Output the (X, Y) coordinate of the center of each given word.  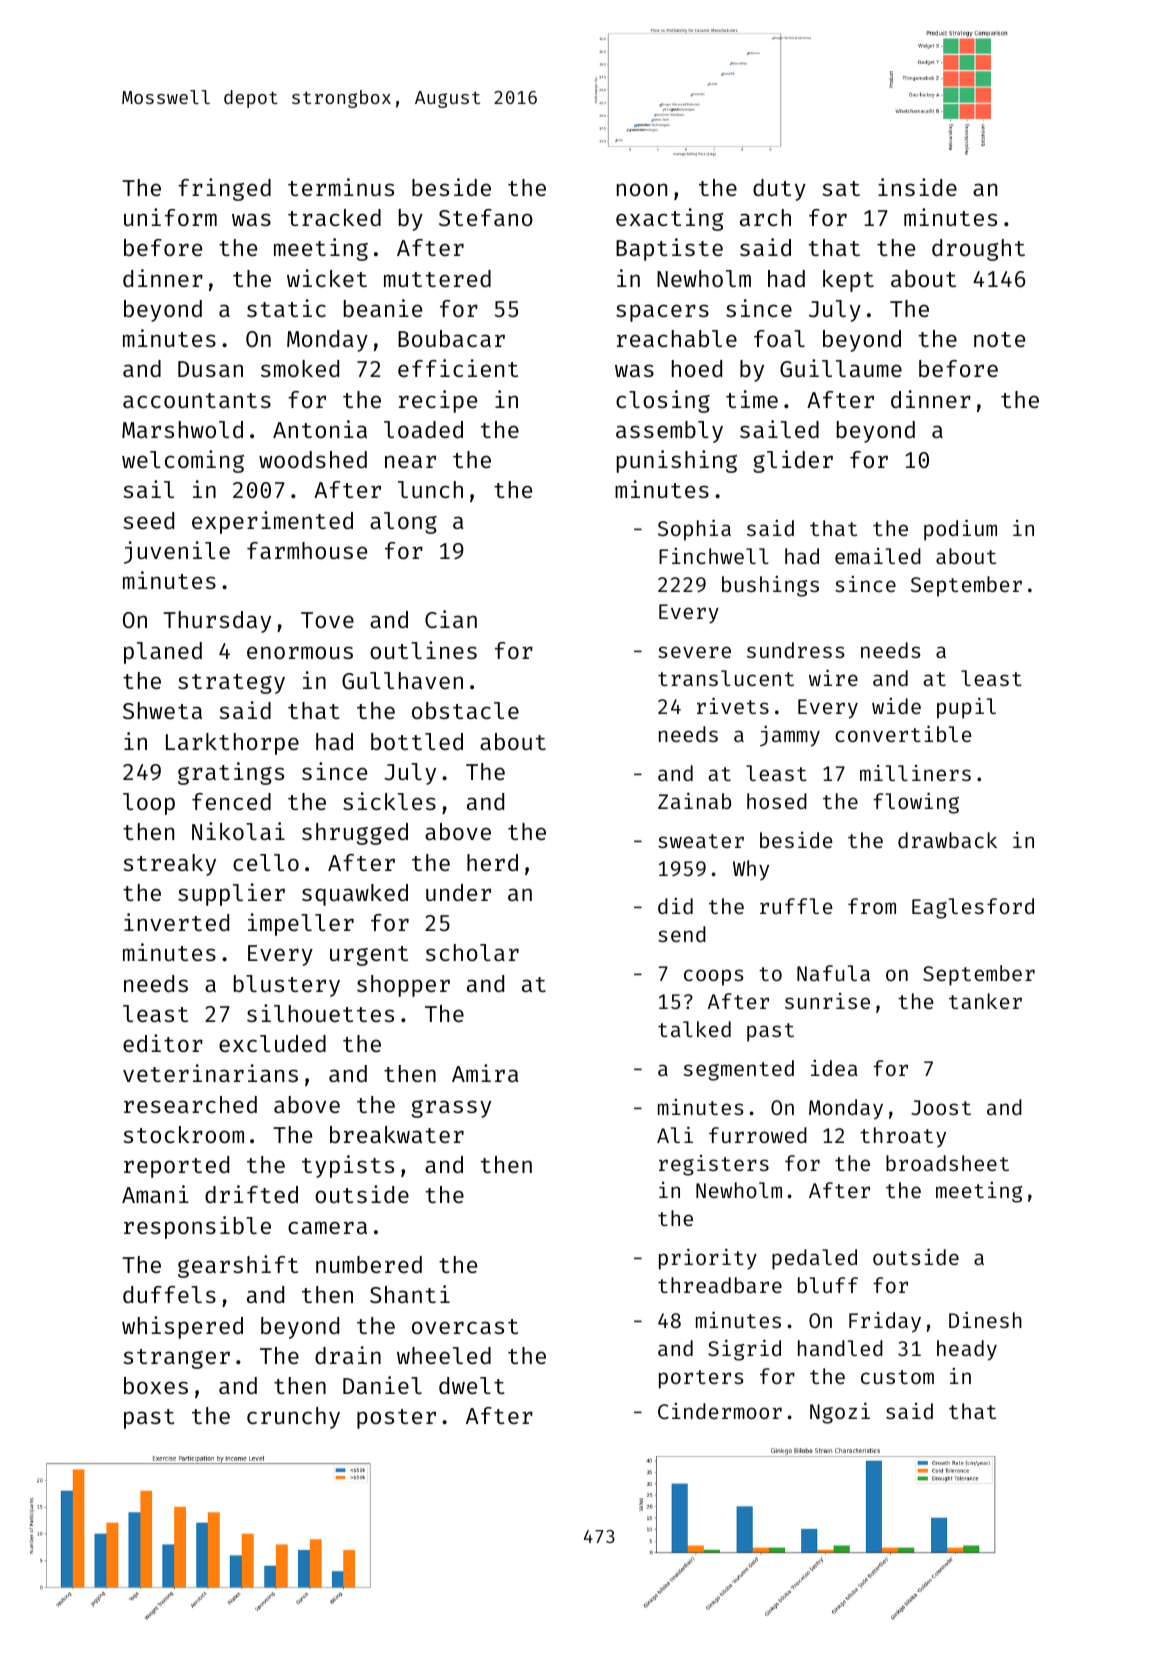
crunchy (293, 1418)
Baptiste (669, 249)
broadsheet (947, 1163)
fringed (224, 189)
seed (148, 520)
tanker (985, 1001)
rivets (733, 705)
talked (694, 1029)
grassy (451, 1109)
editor (163, 1043)
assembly (669, 432)
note (999, 339)
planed (163, 653)
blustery (287, 986)
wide (896, 706)
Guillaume (841, 368)
